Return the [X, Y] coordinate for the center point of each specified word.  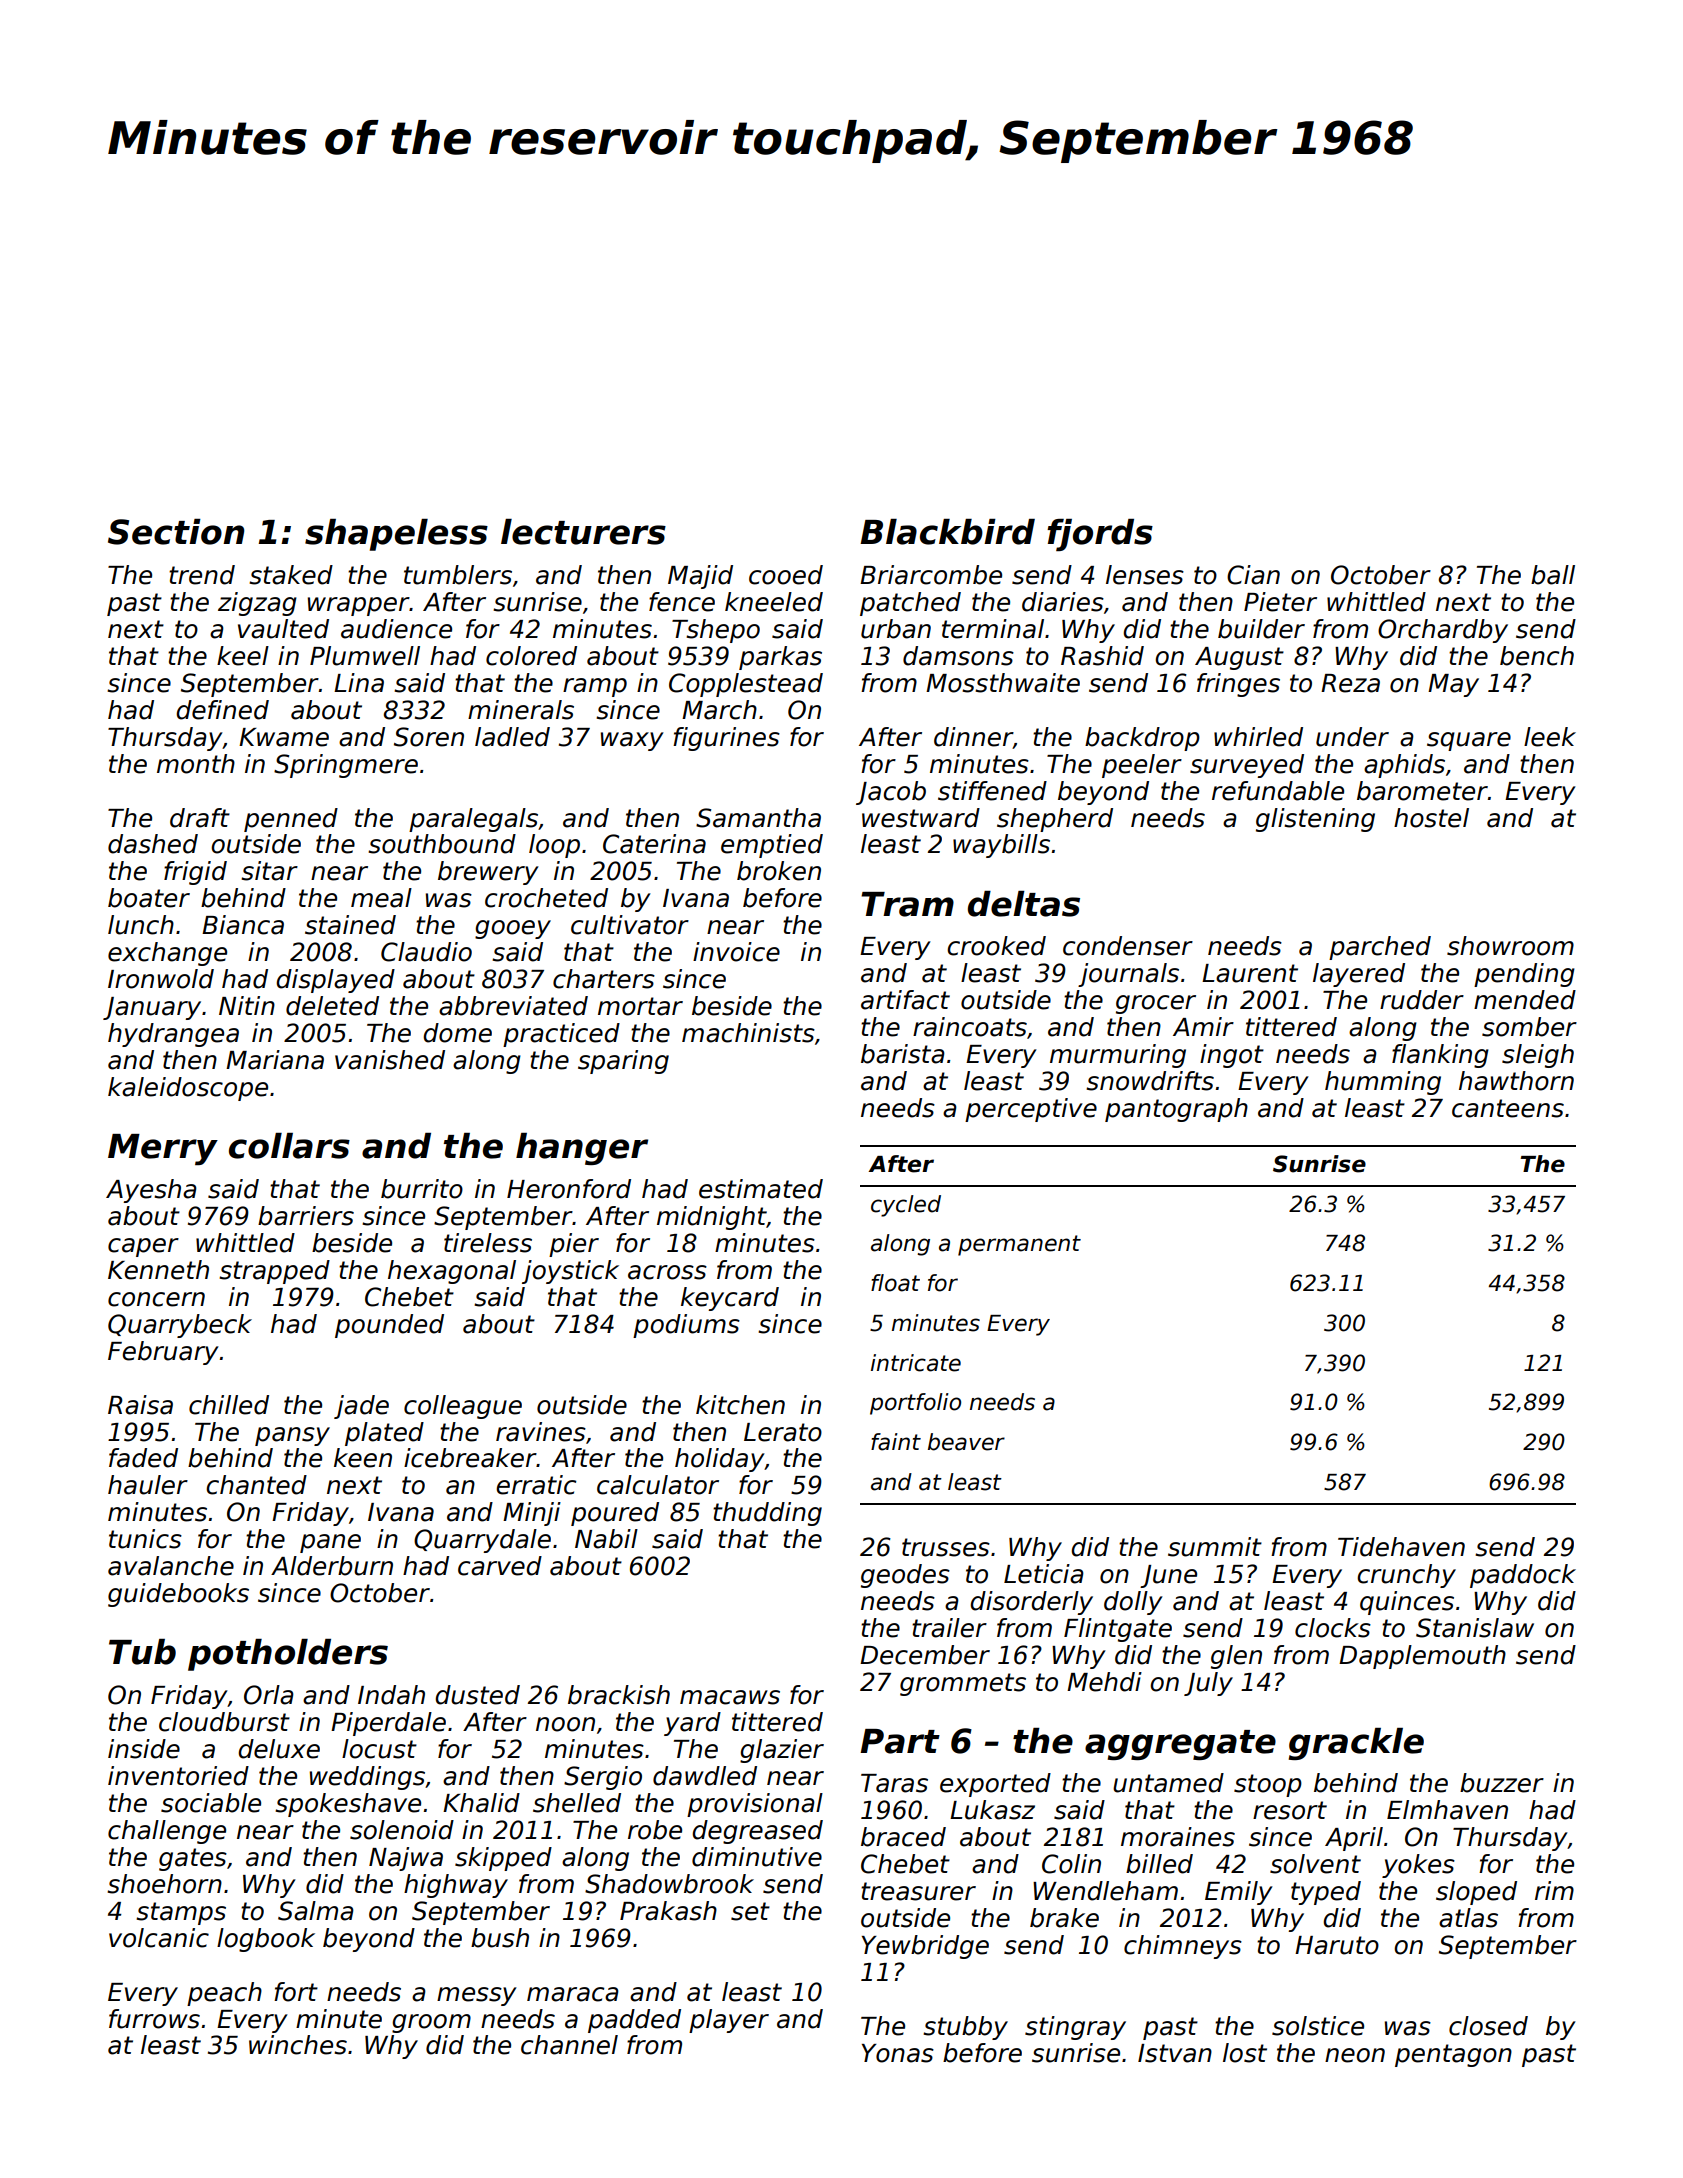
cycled [906, 1206]
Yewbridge [925, 1947]
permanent [1019, 1245]
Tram [907, 904]
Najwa [406, 1859]
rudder [1422, 1000]
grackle [1356, 1744]
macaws [730, 1697]
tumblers [458, 575]
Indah [391, 1695]
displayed [335, 981]
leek [1550, 737]
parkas [780, 658]
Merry [163, 1149]
